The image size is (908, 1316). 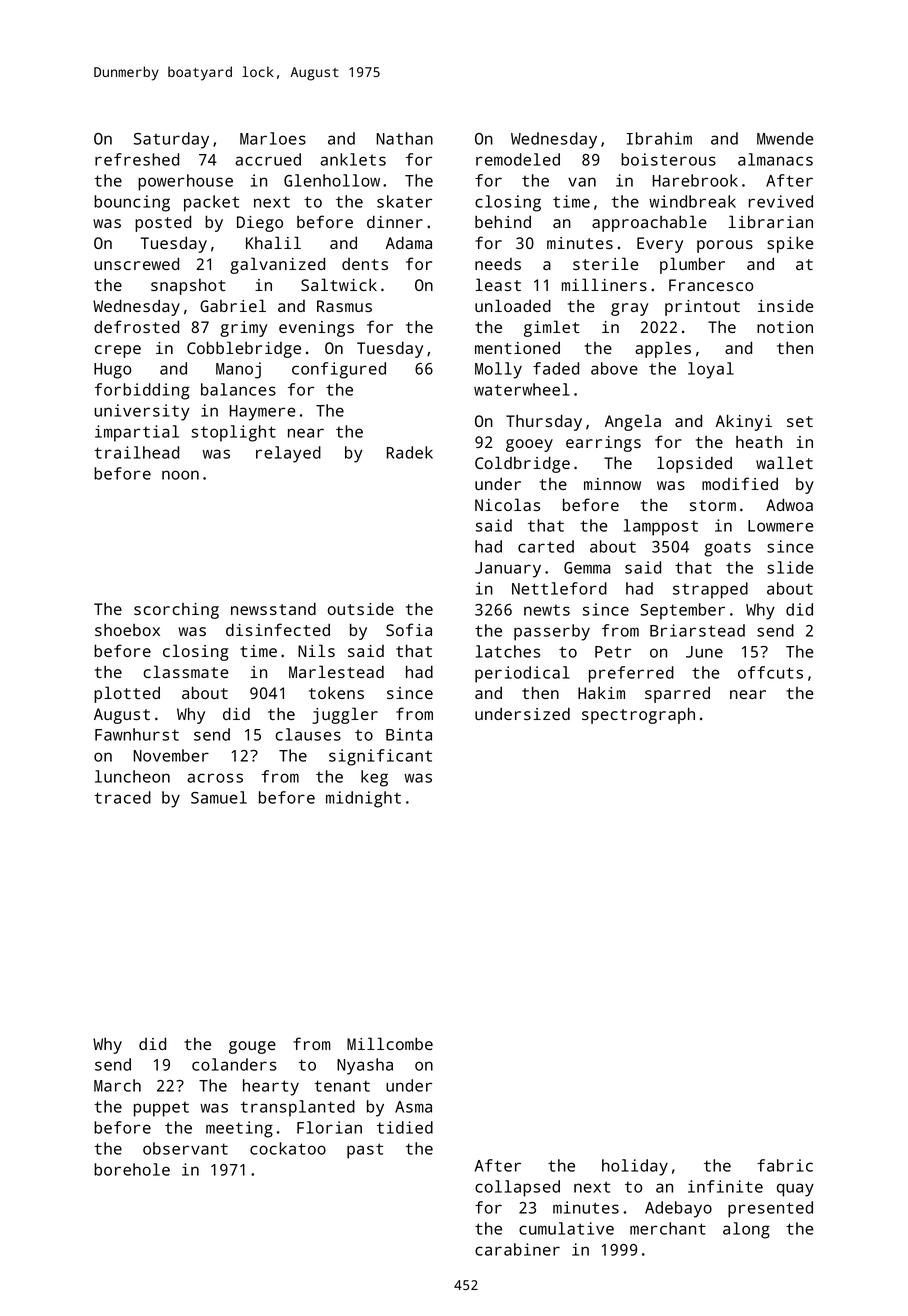 I want to click on librarian, so click(x=771, y=221).
